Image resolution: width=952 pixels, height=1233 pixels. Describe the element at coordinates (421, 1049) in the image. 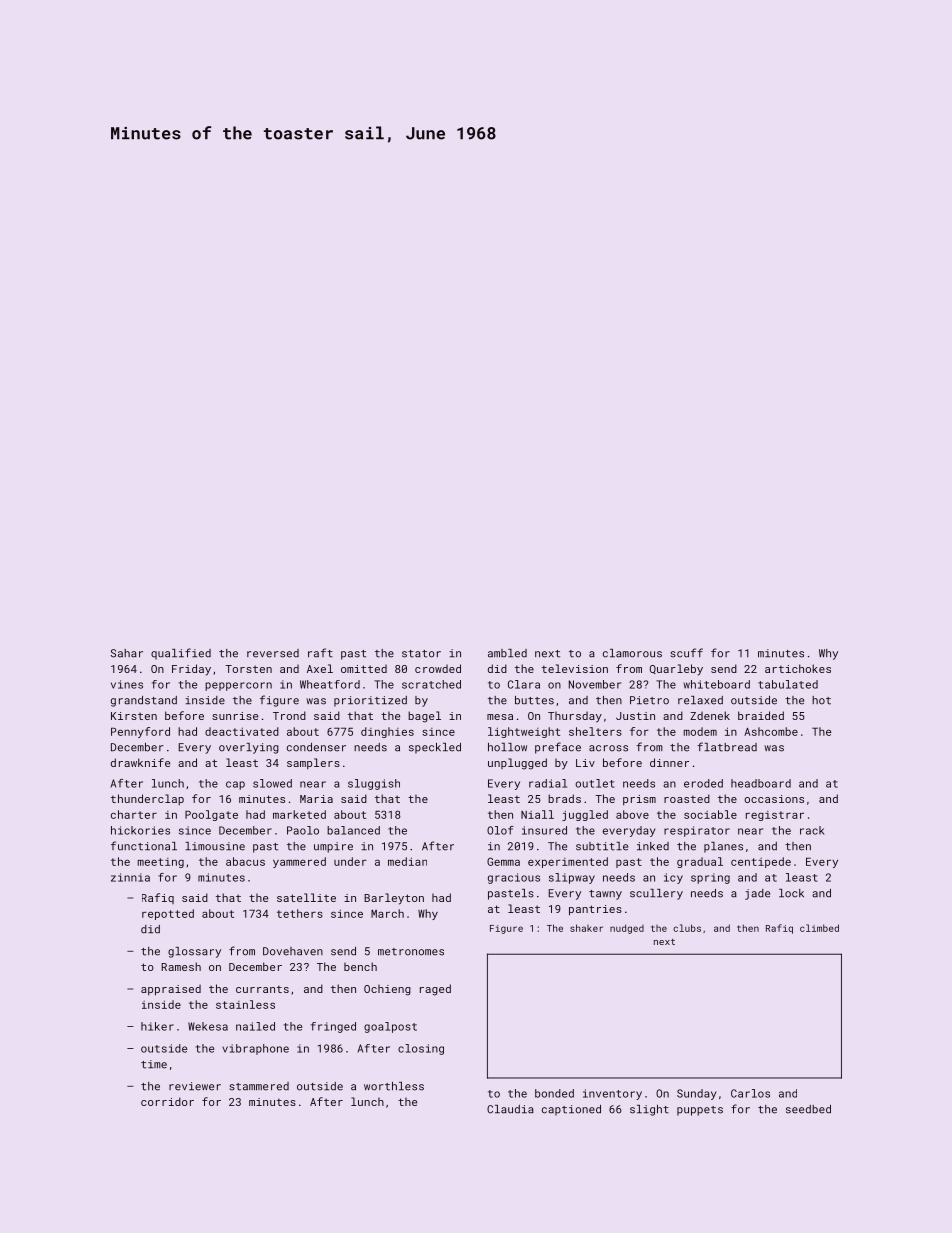

I see `closing` at that location.
